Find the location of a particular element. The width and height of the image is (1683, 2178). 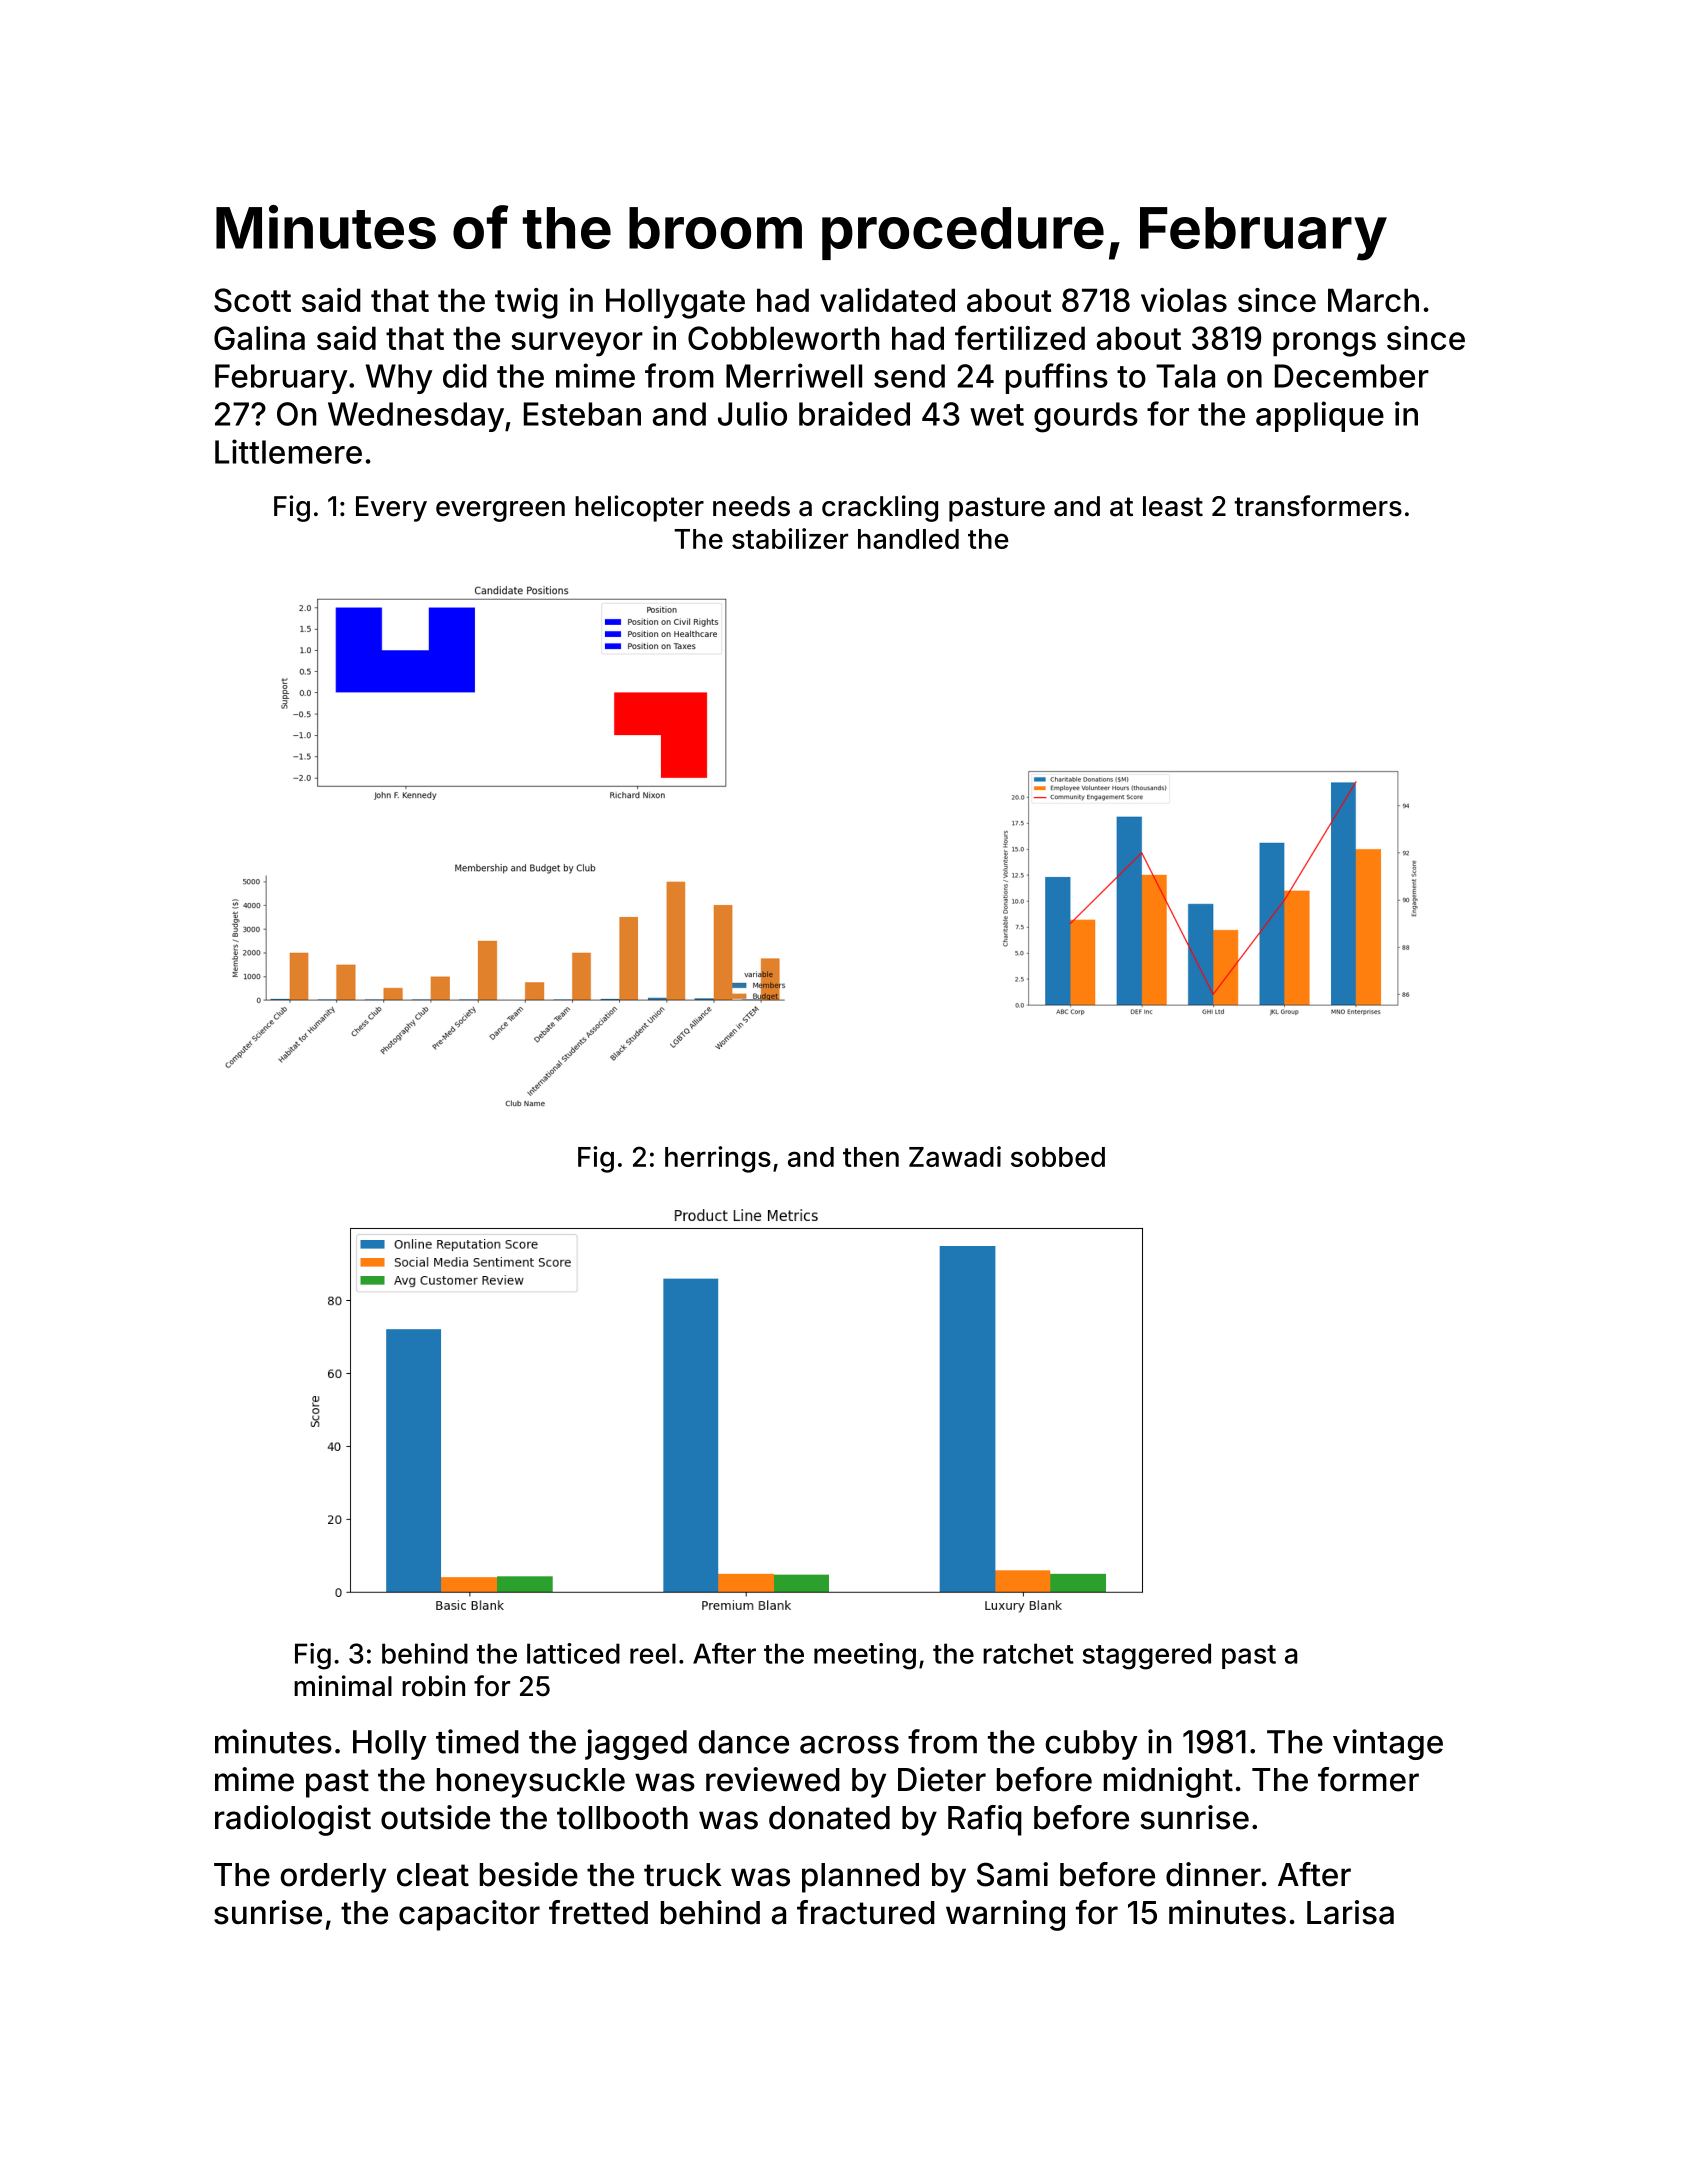

herrings is located at coordinates (718, 1159).
